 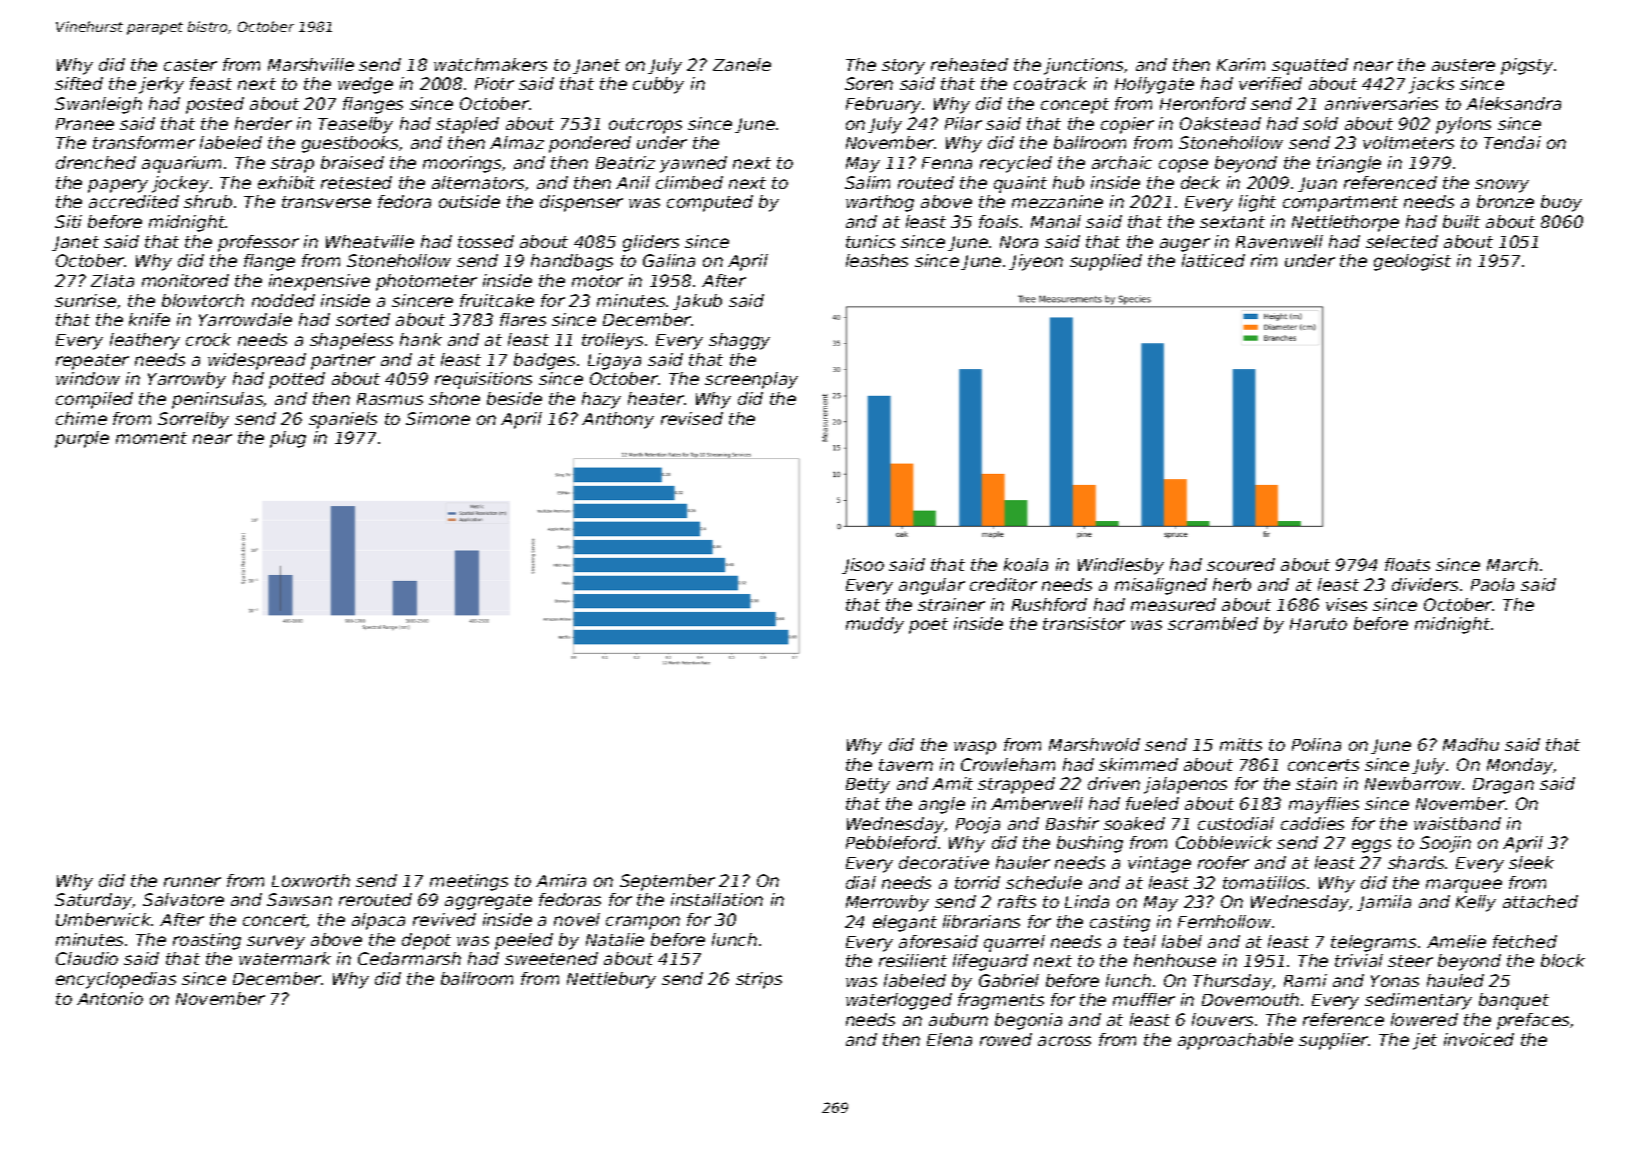 What do you see at coordinates (409, 958) in the page?
I see `Cedarmarsh` at bounding box center [409, 958].
